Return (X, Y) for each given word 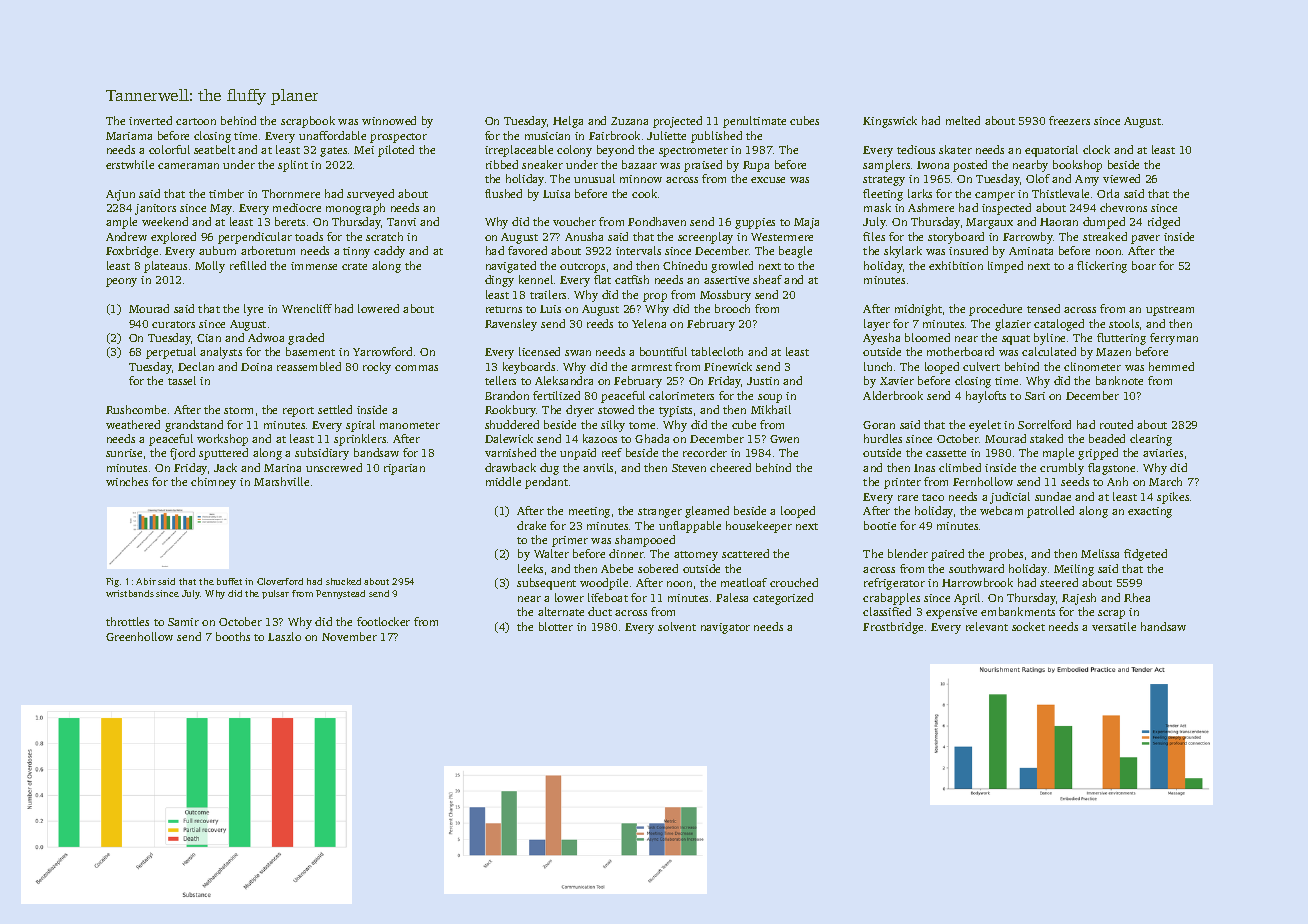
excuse (768, 180)
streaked (1105, 236)
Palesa (732, 597)
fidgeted (1145, 555)
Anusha (584, 236)
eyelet (985, 426)
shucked (343, 581)
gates (333, 152)
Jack (225, 467)
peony (121, 282)
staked (1046, 438)
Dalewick (509, 438)
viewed (1121, 178)
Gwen (784, 439)
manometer (410, 425)
